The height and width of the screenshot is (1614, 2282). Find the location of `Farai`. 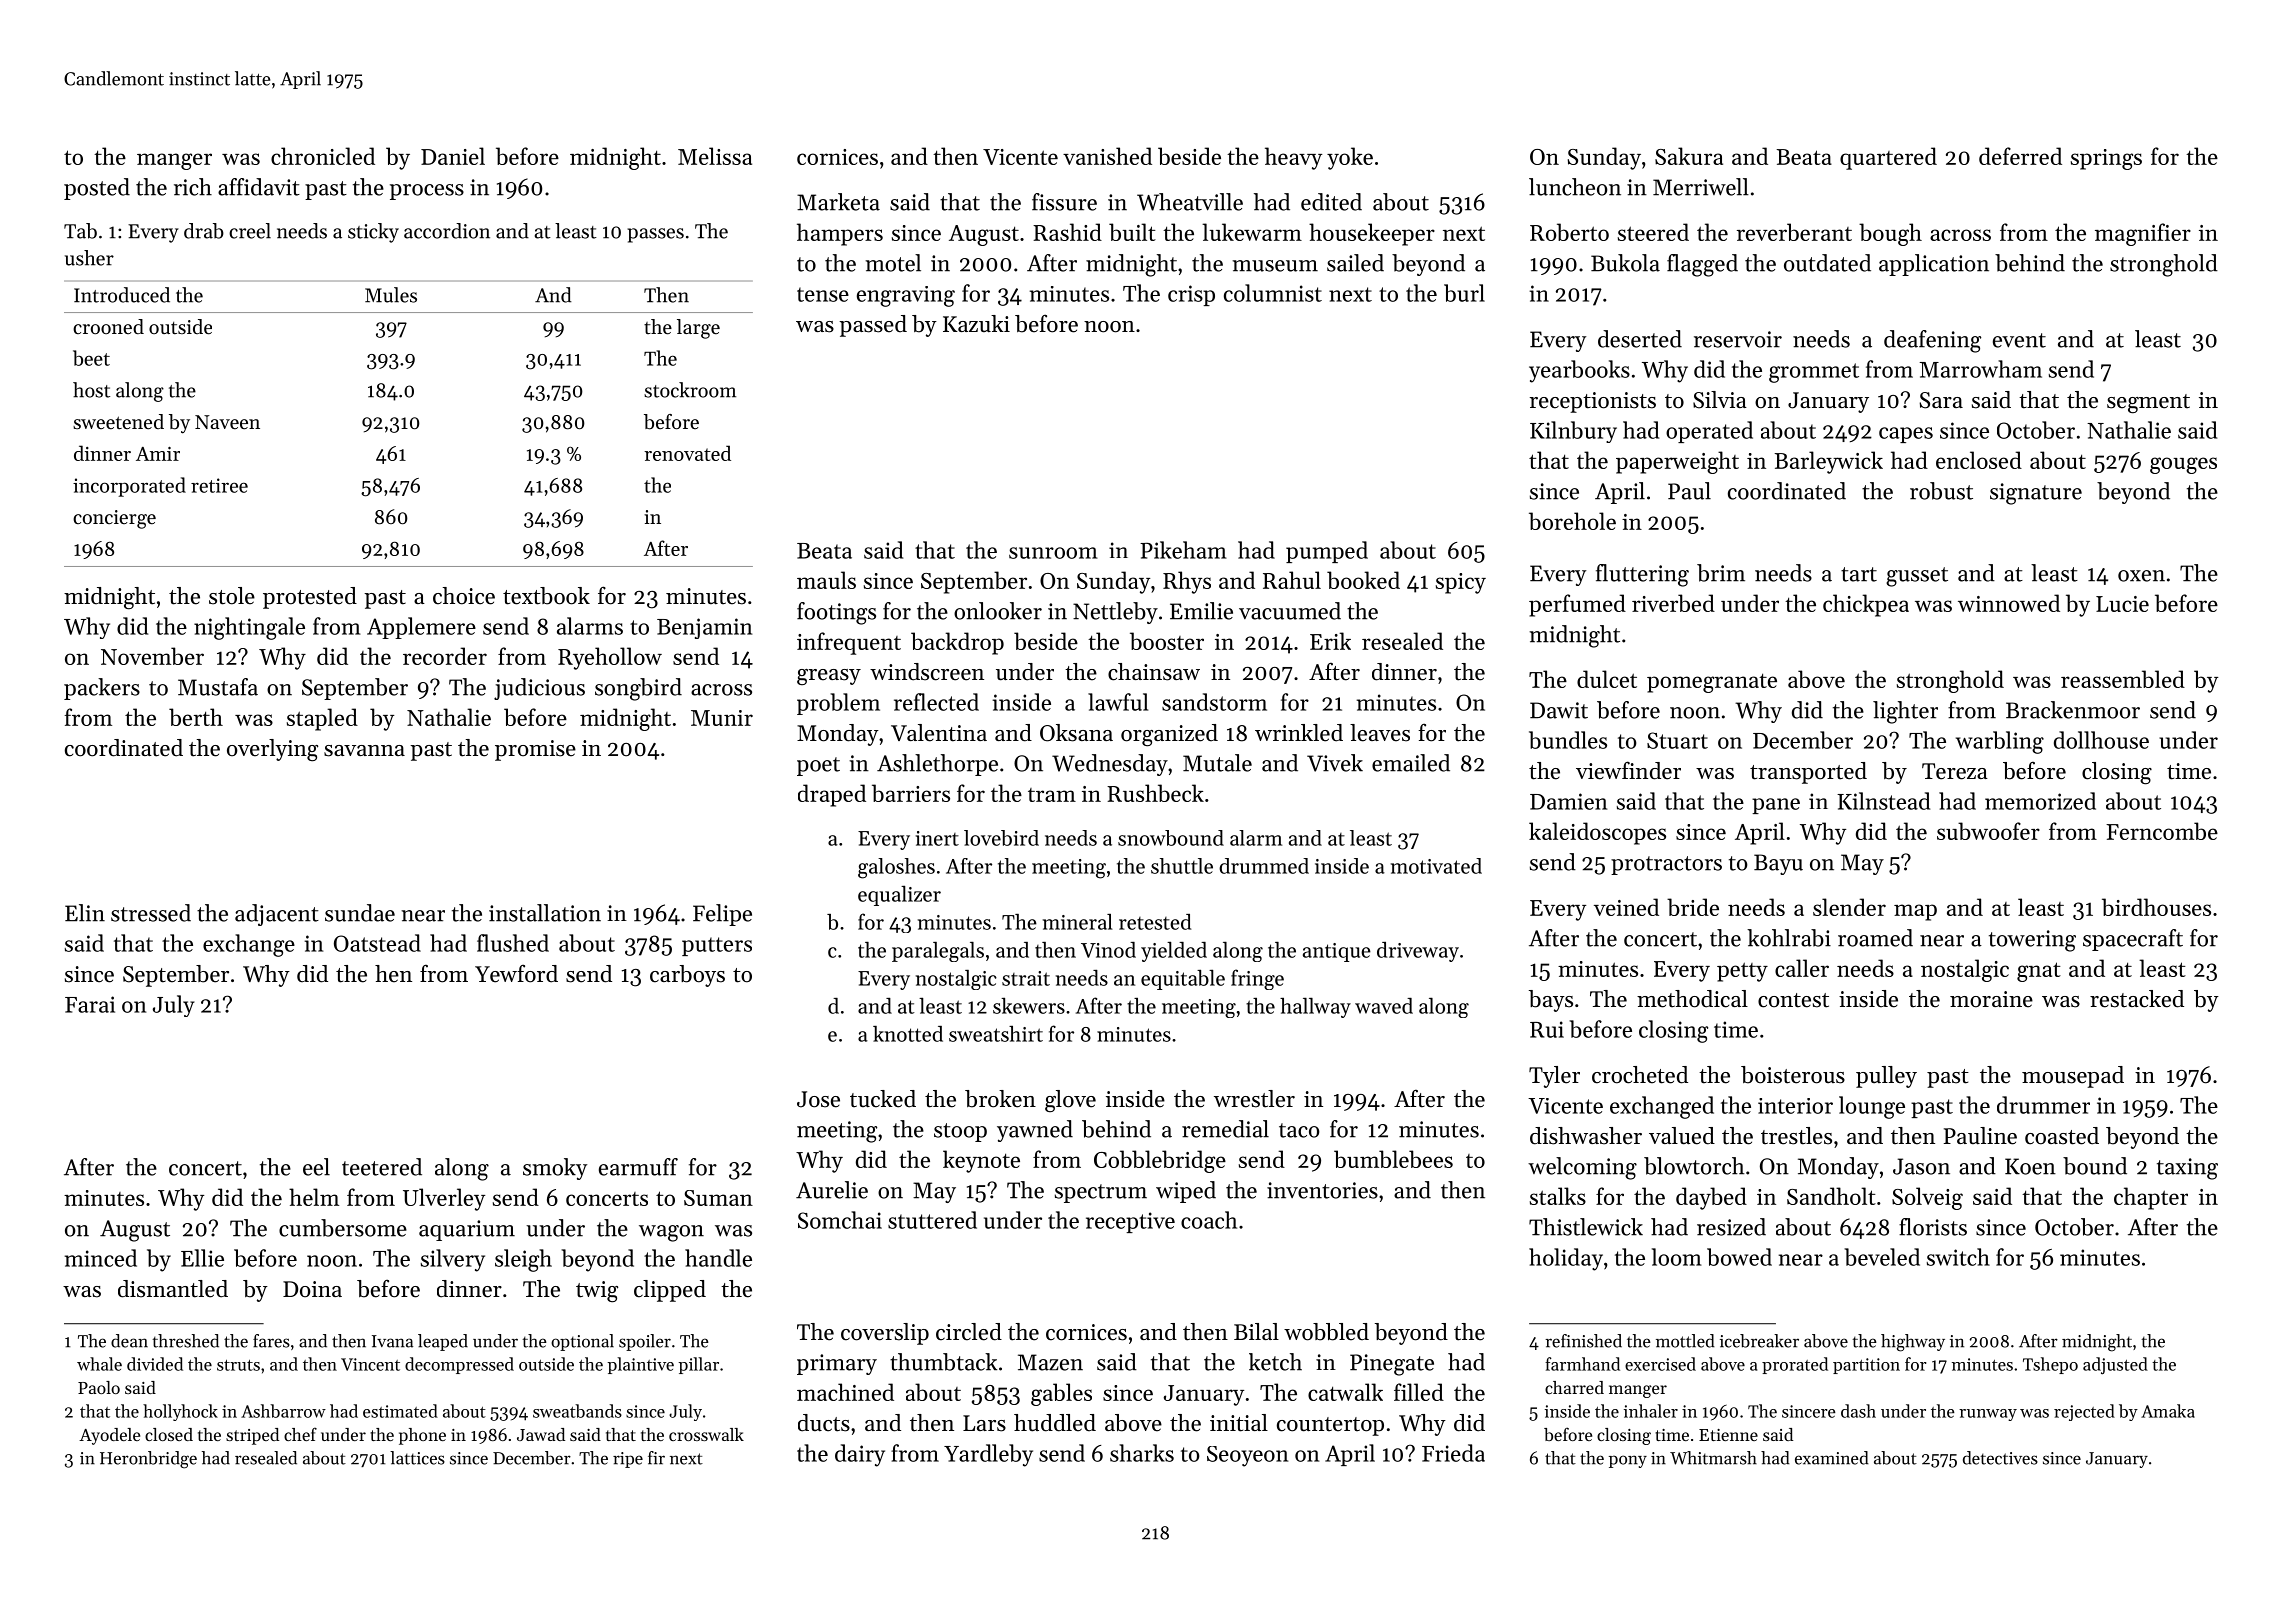

Farai is located at coordinates (90, 1004).
